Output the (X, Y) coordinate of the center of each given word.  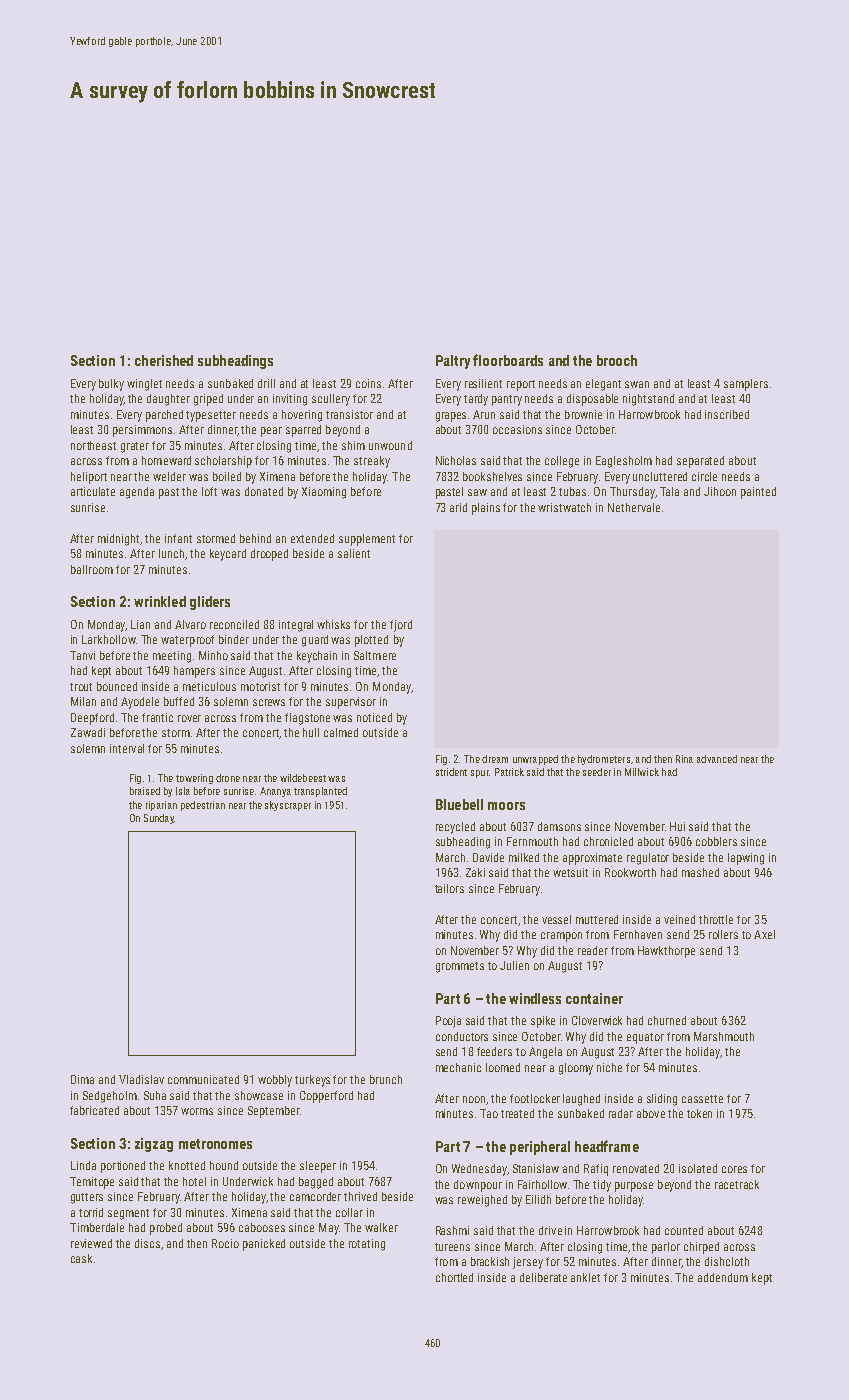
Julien (514, 965)
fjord (401, 626)
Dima (82, 1079)
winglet (144, 385)
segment (128, 1214)
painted (758, 493)
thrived (360, 1196)
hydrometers (604, 760)
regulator (648, 859)
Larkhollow (109, 639)
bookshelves (492, 476)
